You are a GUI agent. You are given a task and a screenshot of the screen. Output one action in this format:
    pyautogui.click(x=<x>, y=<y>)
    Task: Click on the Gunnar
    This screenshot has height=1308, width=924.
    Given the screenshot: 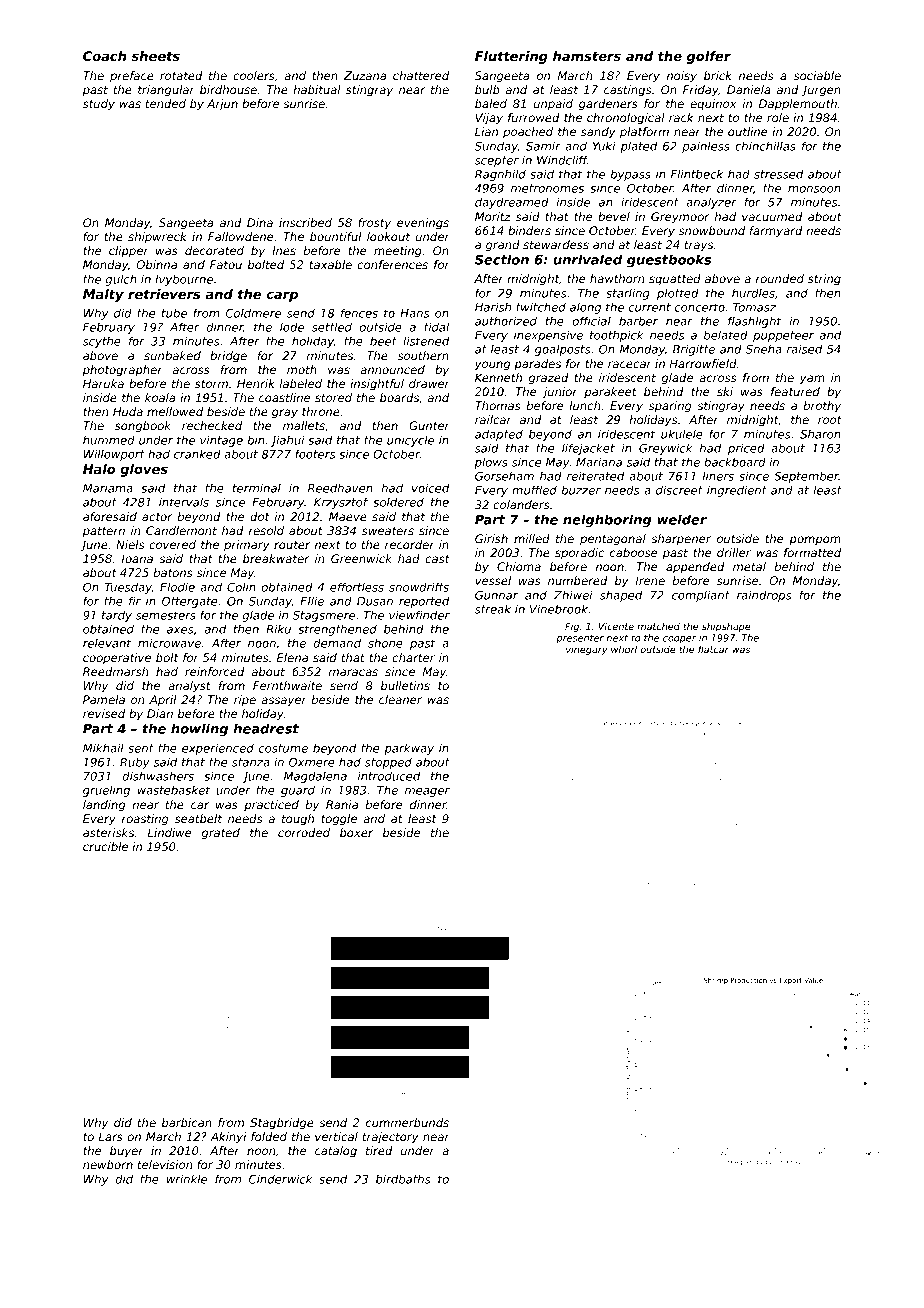 What is the action you would take?
    pyautogui.click(x=496, y=595)
